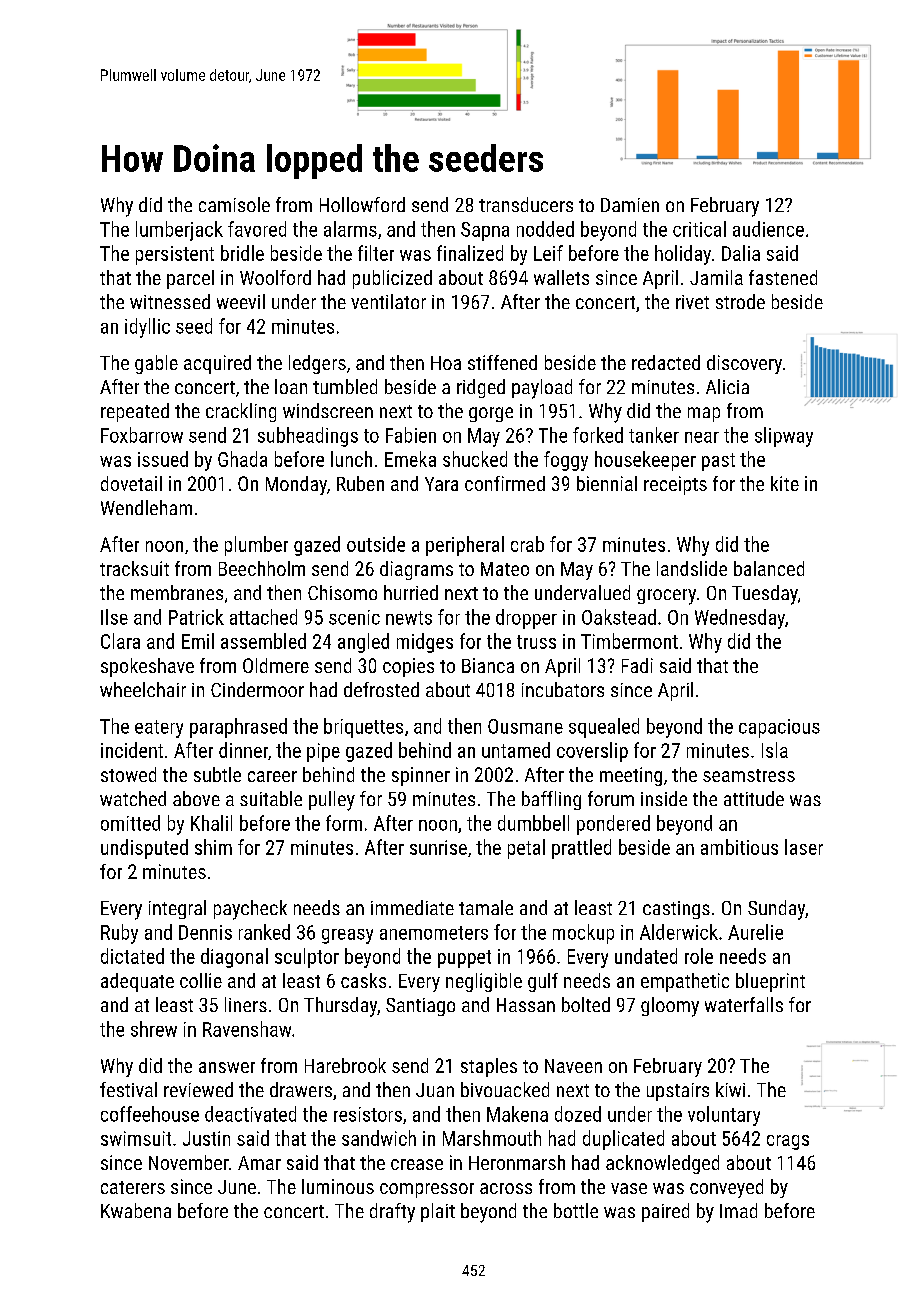 This page has height=1311, width=924. Describe the element at coordinates (363, 643) in the page. I see `angled` at that location.
